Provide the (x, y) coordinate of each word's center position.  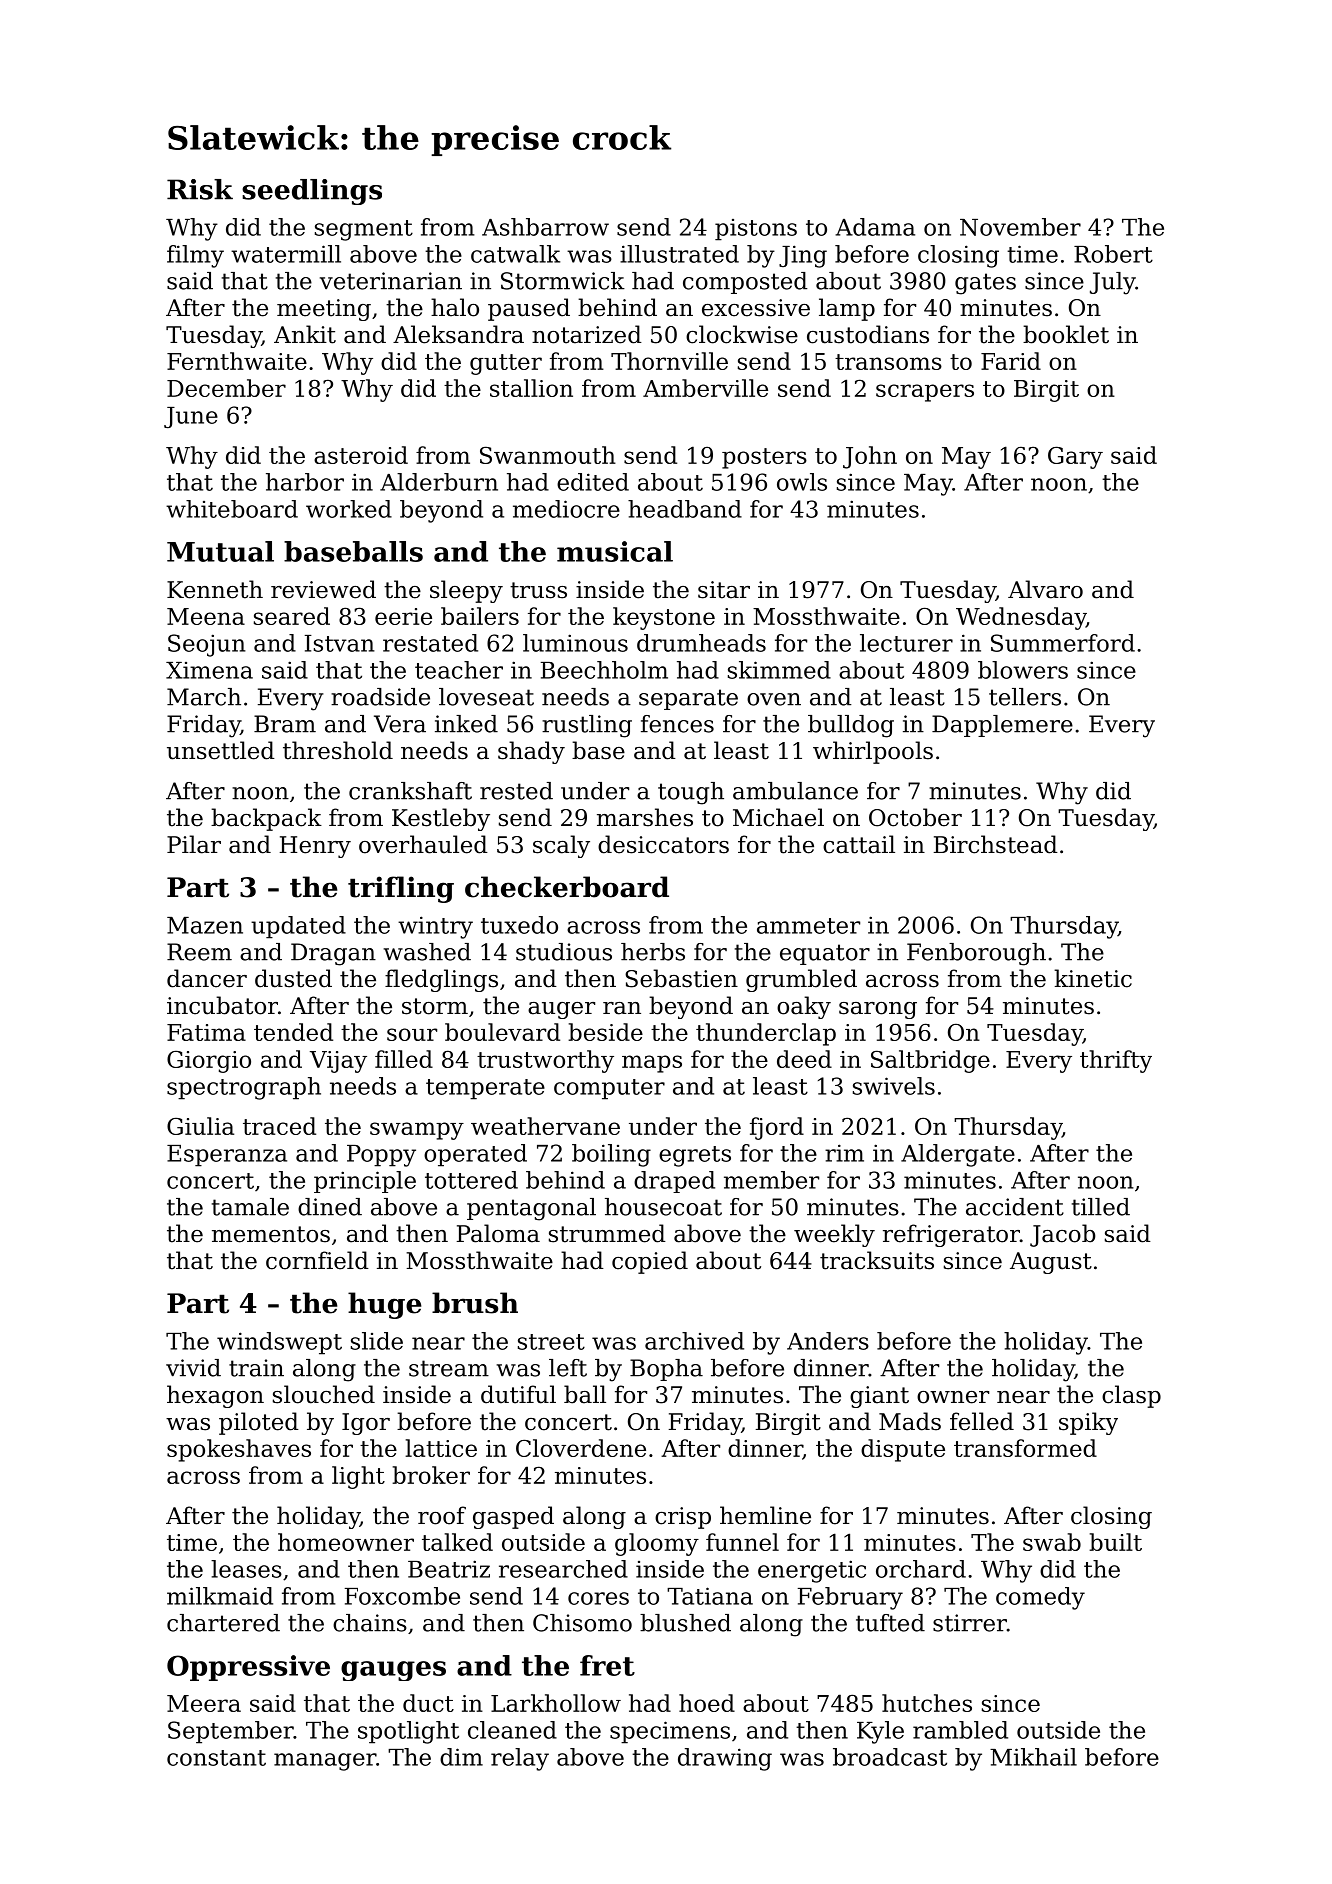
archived (694, 1341)
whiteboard (232, 509)
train (256, 1368)
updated (298, 927)
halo (455, 307)
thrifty (1116, 1061)
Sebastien (681, 978)
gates (985, 284)
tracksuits (877, 1260)
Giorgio (209, 1062)
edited (593, 482)
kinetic (1093, 978)
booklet (1066, 334)
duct (428, 1703)
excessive (756, 308)
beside (605, 1032)
